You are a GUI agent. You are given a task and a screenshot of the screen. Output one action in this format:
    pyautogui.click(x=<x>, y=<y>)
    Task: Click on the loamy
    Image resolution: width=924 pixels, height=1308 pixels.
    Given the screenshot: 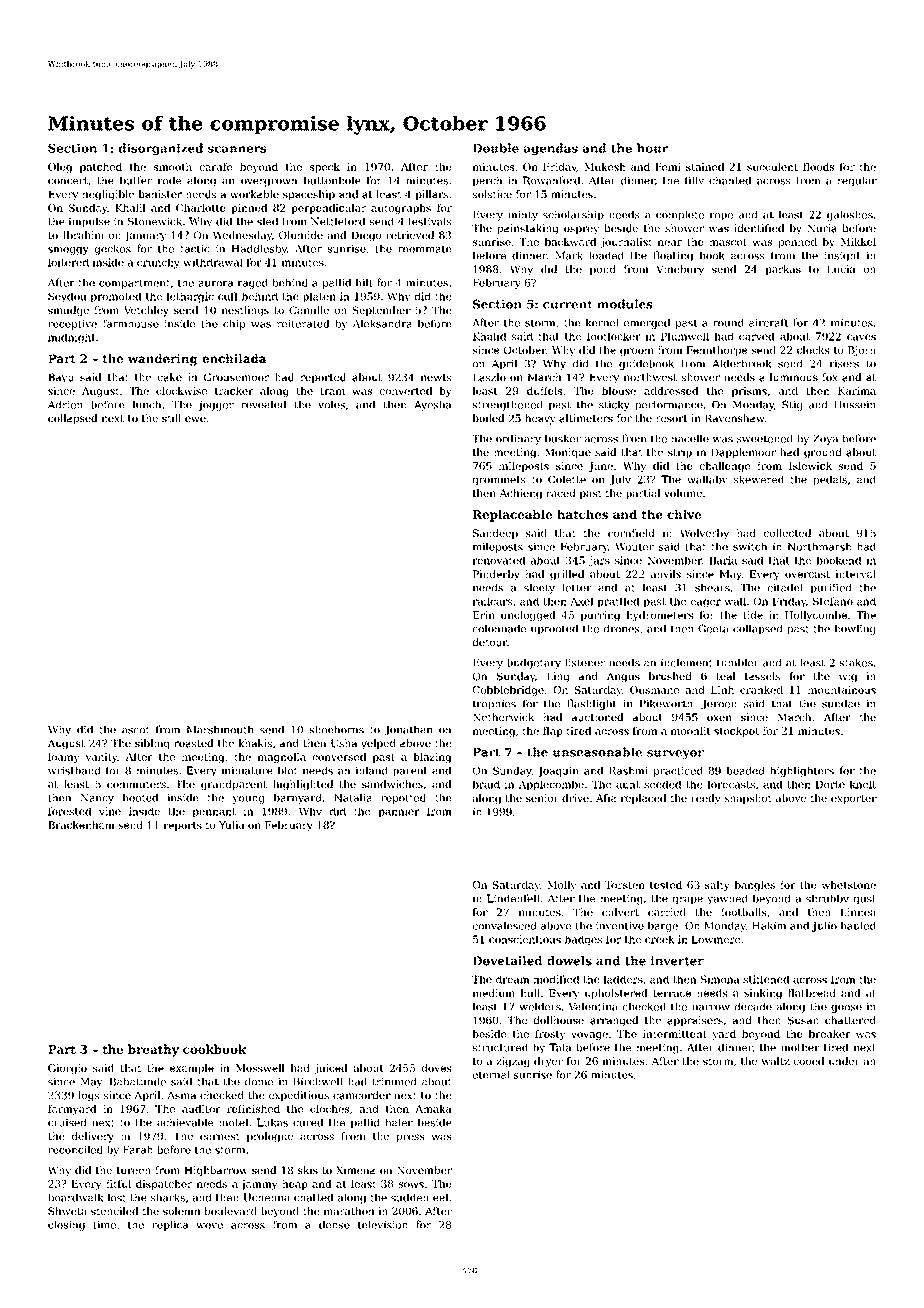 What is the action you would take?
    pyautogui.click(x=63, y=758)
